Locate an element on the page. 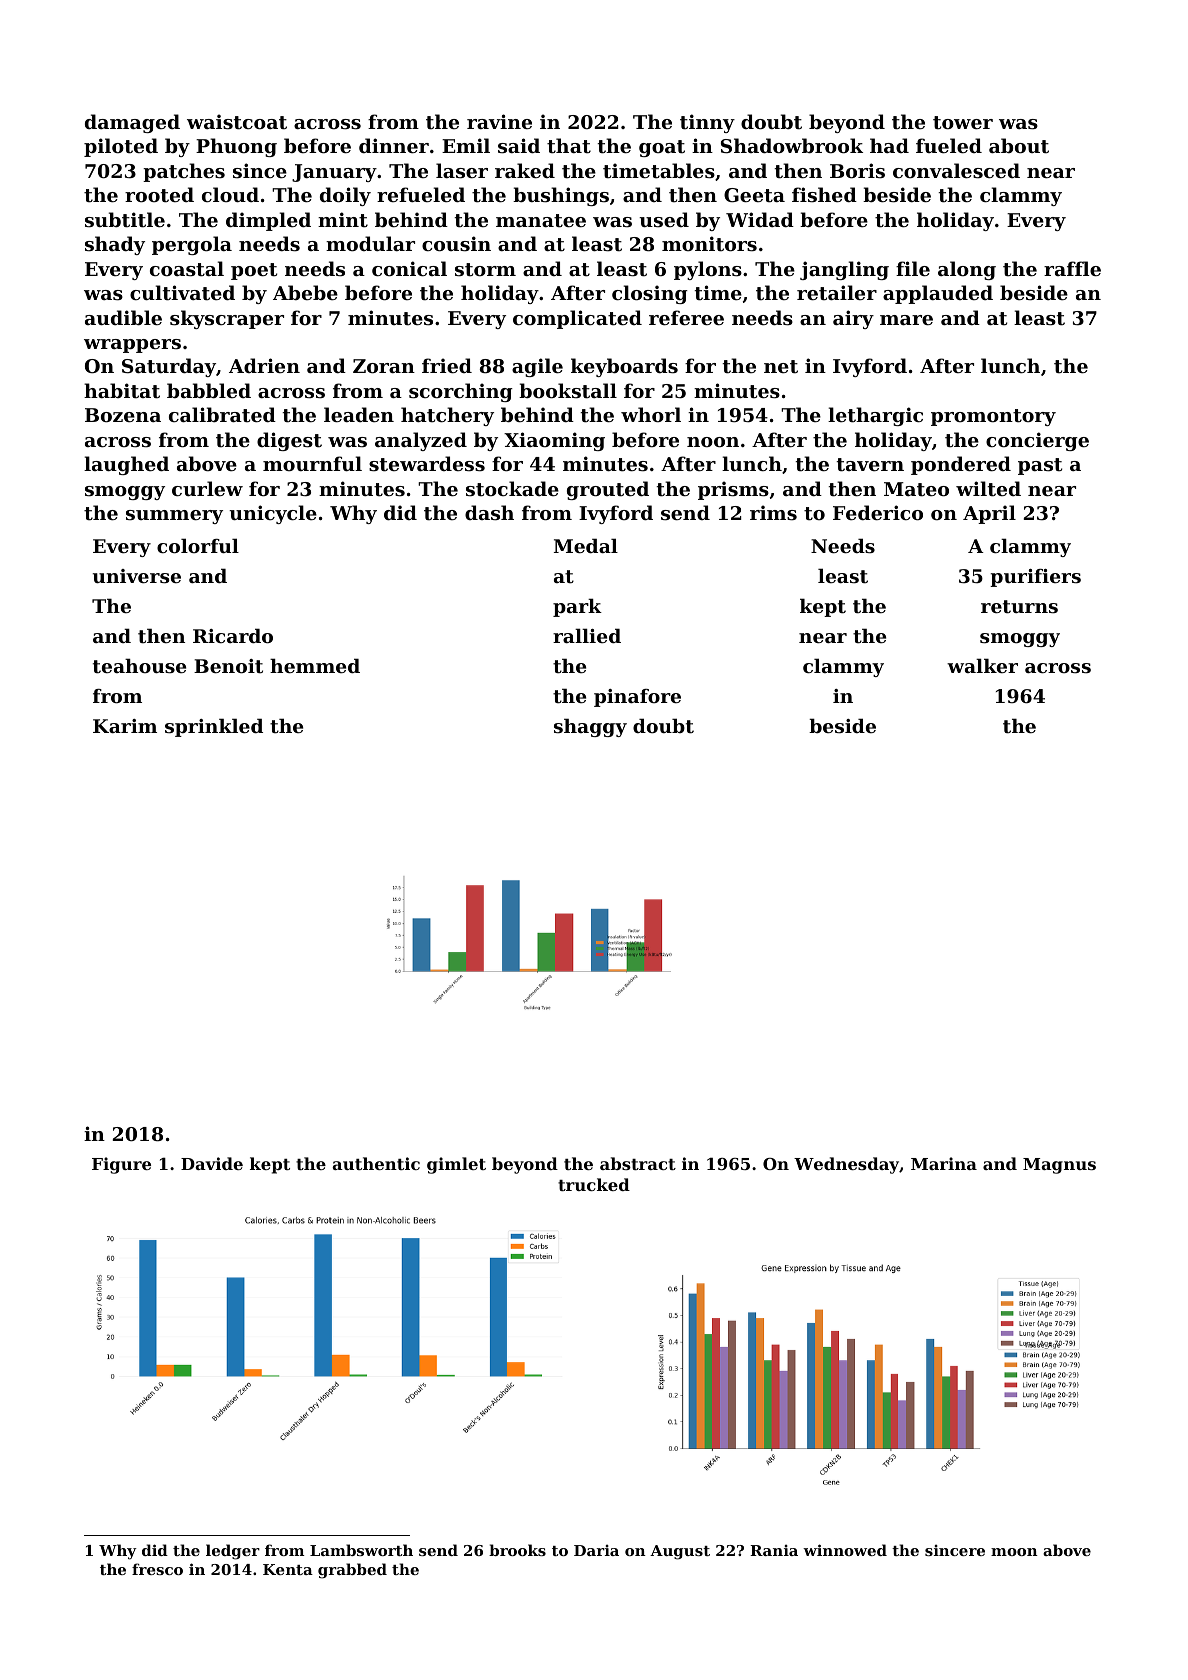 The height and width of the page is (1680, 1188). unicycle is located at coordinates (273, 514).
